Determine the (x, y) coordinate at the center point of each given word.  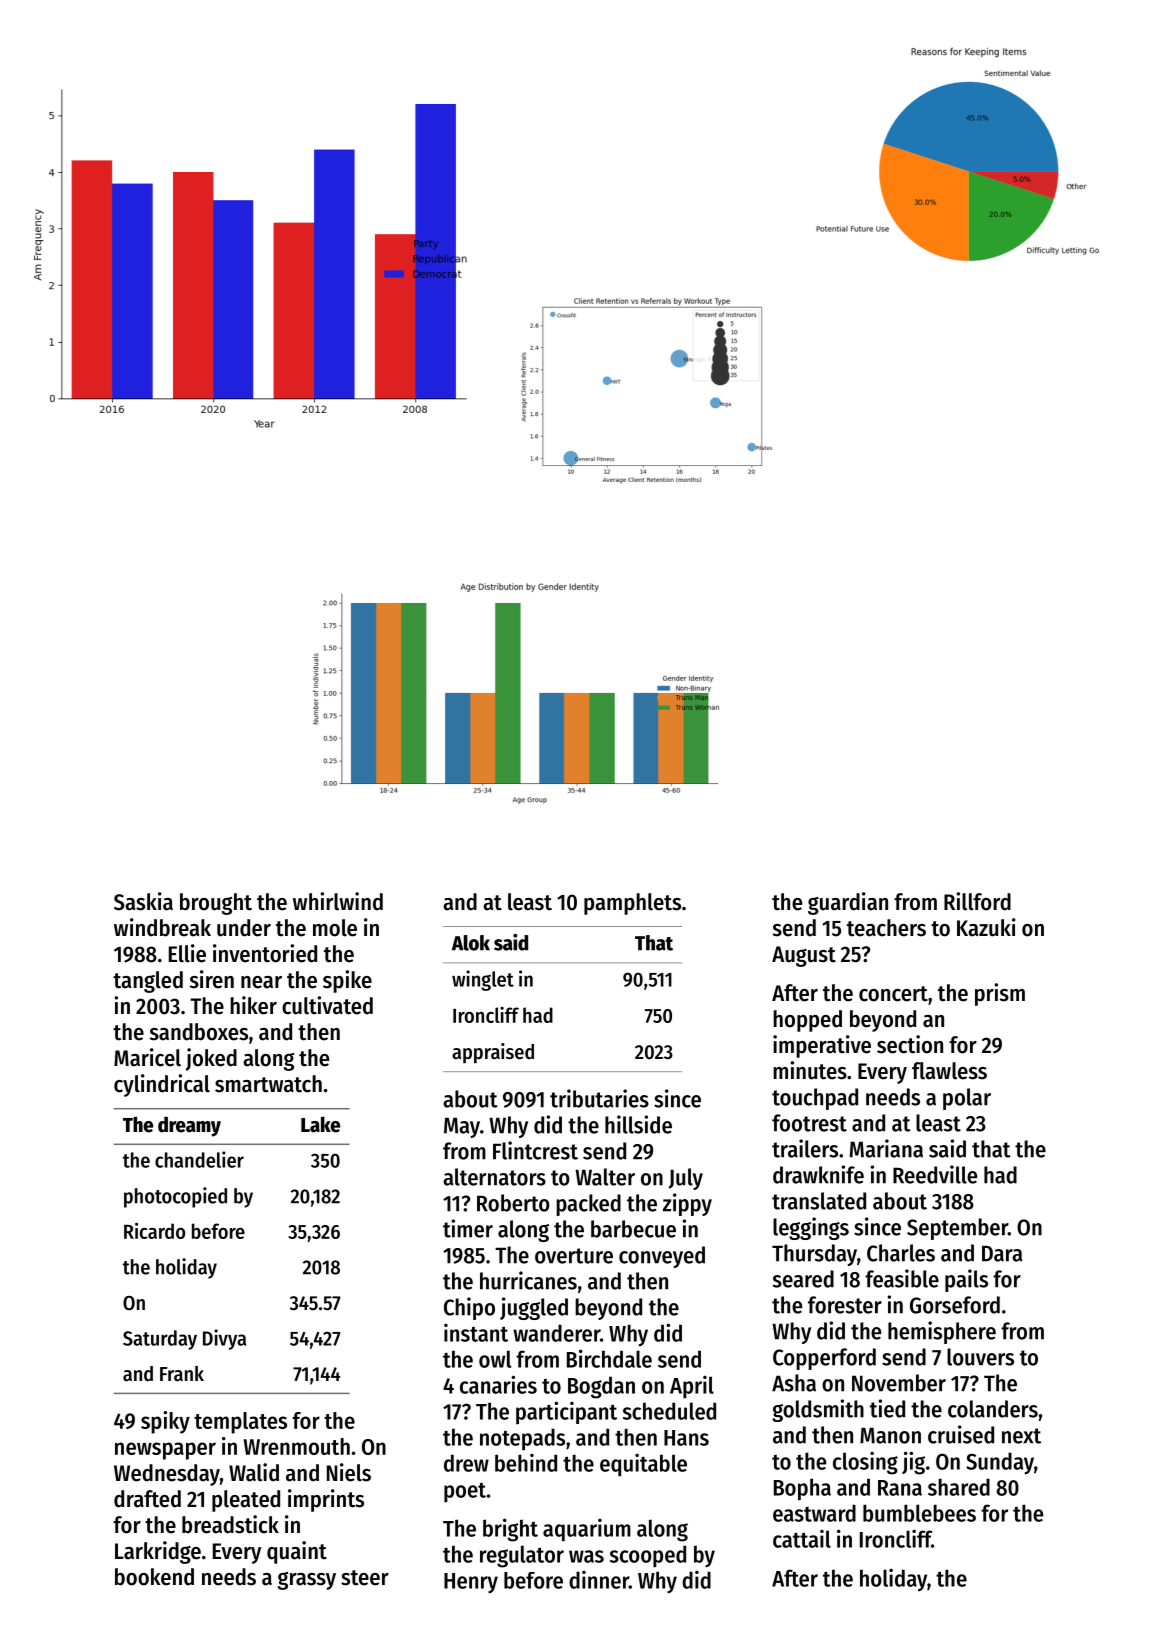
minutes (810, 1070)
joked (211, 1059)
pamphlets (632, 904)
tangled (148, 982)
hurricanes (528, 1280)
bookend (154, 1577)
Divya (224, 1339)
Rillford (977, 901)
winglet (483, 980)
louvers (980, 1357)
